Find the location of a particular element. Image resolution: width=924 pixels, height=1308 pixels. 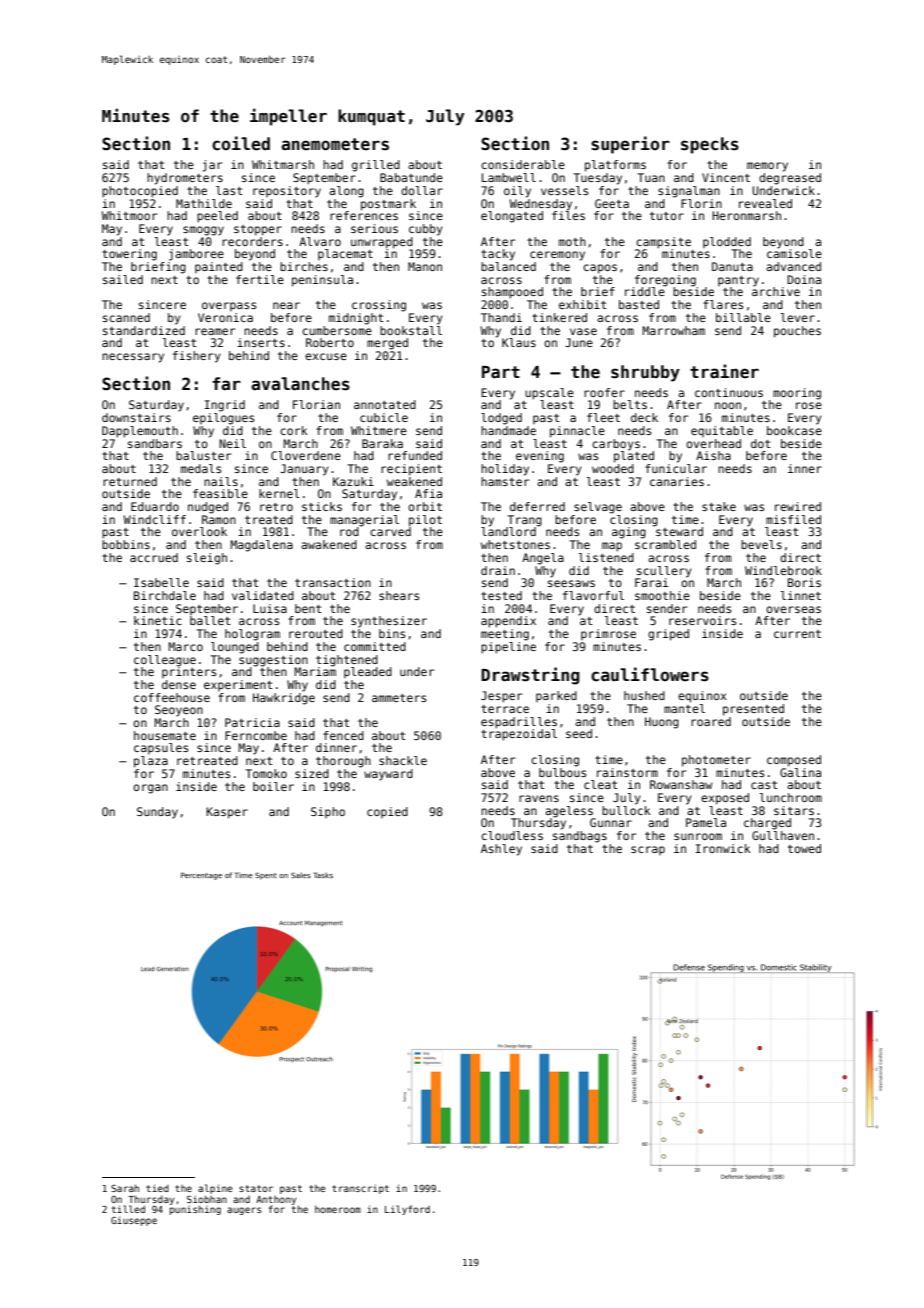

Babatunde is located at coordinates (411, 177).
